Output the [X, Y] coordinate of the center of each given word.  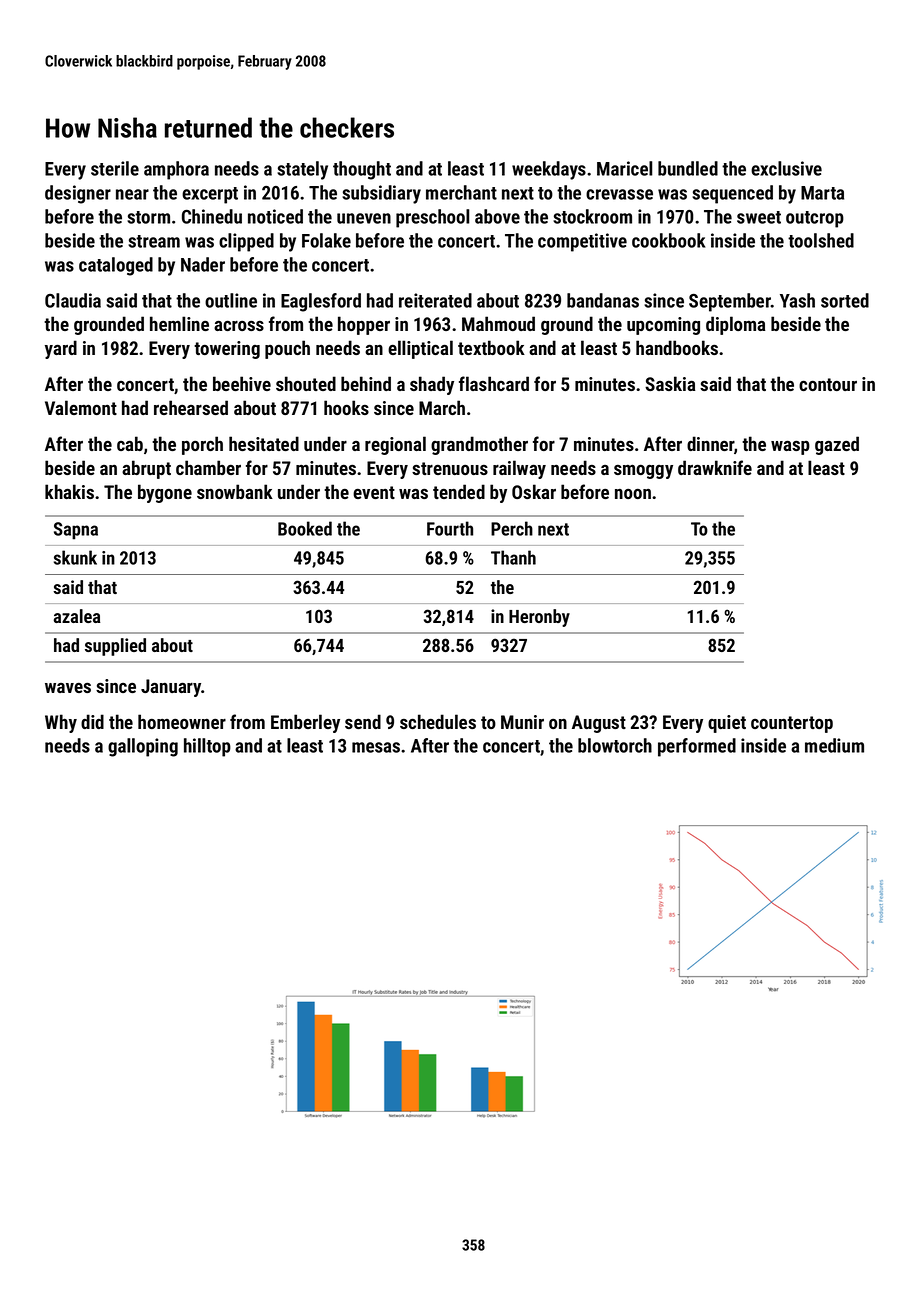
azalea [77, 616]
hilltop [207, 747]
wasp [790, 448]
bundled [688, 168]
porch [202, 445]
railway [519, 469]
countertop [792, 724]
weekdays [549, 170]
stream [154, 241]
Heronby [539, 618]
